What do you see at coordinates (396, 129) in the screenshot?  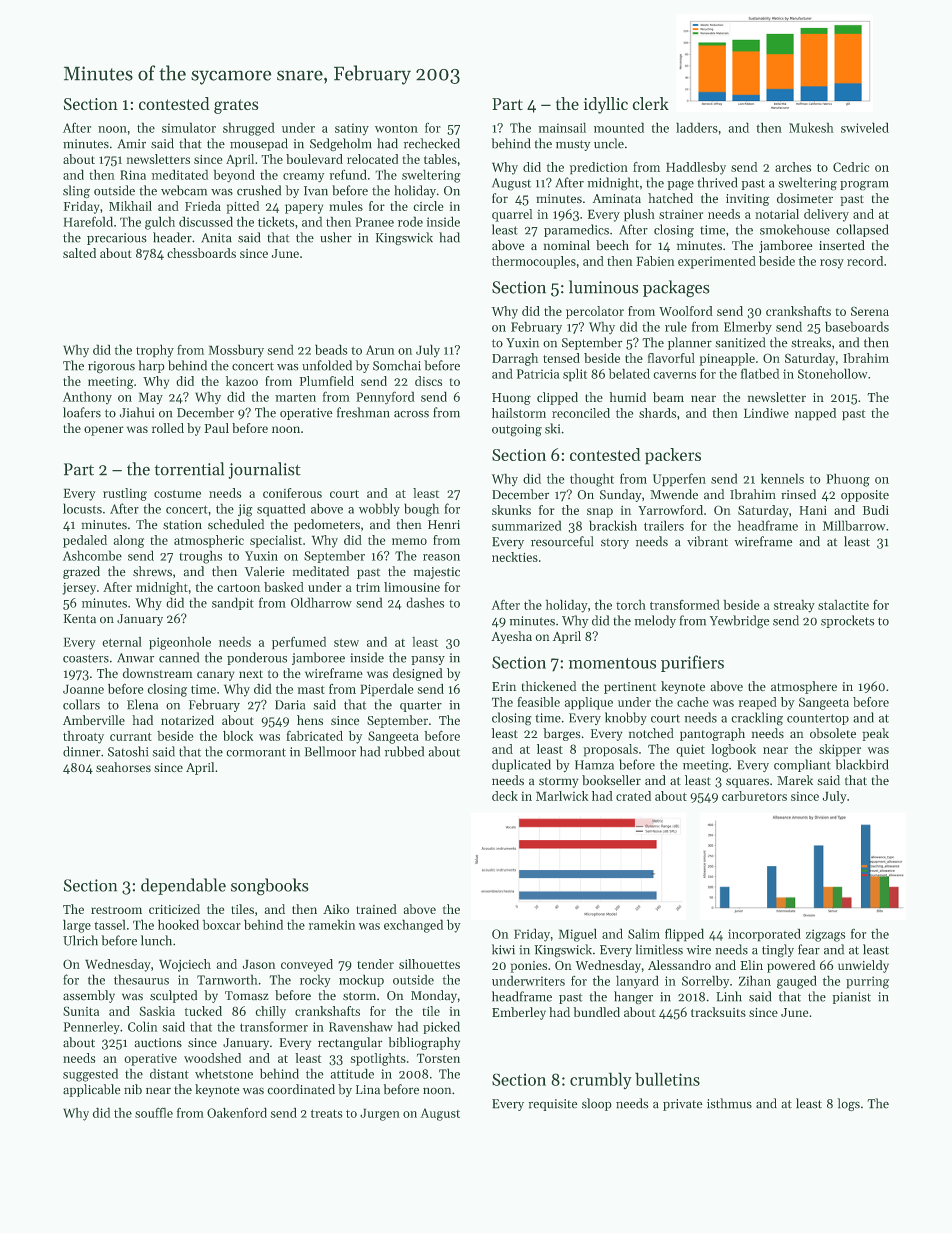 I see `wonton` at bounding box center [396, 129].
